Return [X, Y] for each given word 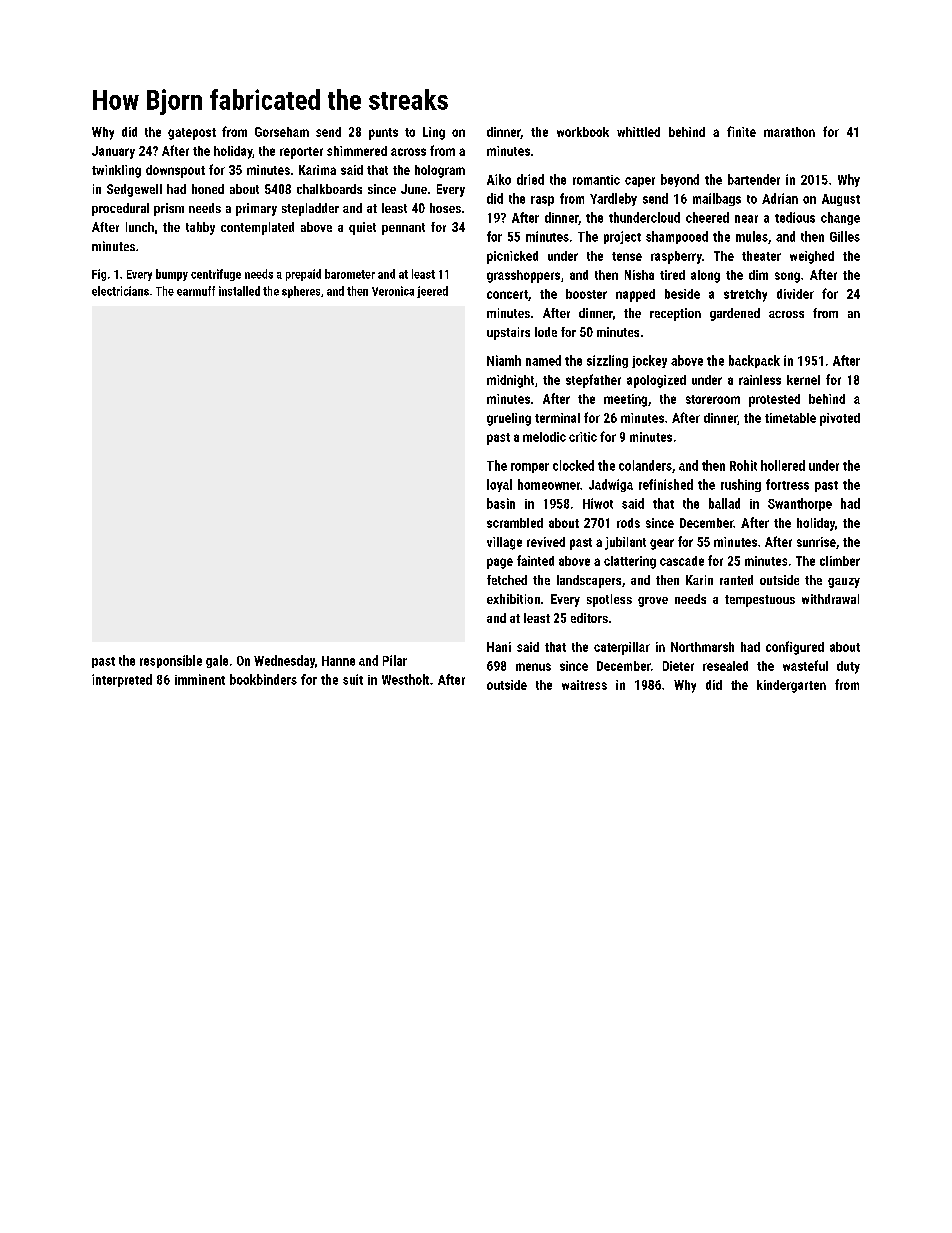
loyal [499, 485]
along [705, 276]
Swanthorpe [800, 504]
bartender [754, 179]
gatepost [192, 134]
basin [501, 503]
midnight [510, 381]
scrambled [515, 523]
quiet [362, 228]
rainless [760, 380]
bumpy [172, 275]
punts [383, 134]
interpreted [122, 680]
